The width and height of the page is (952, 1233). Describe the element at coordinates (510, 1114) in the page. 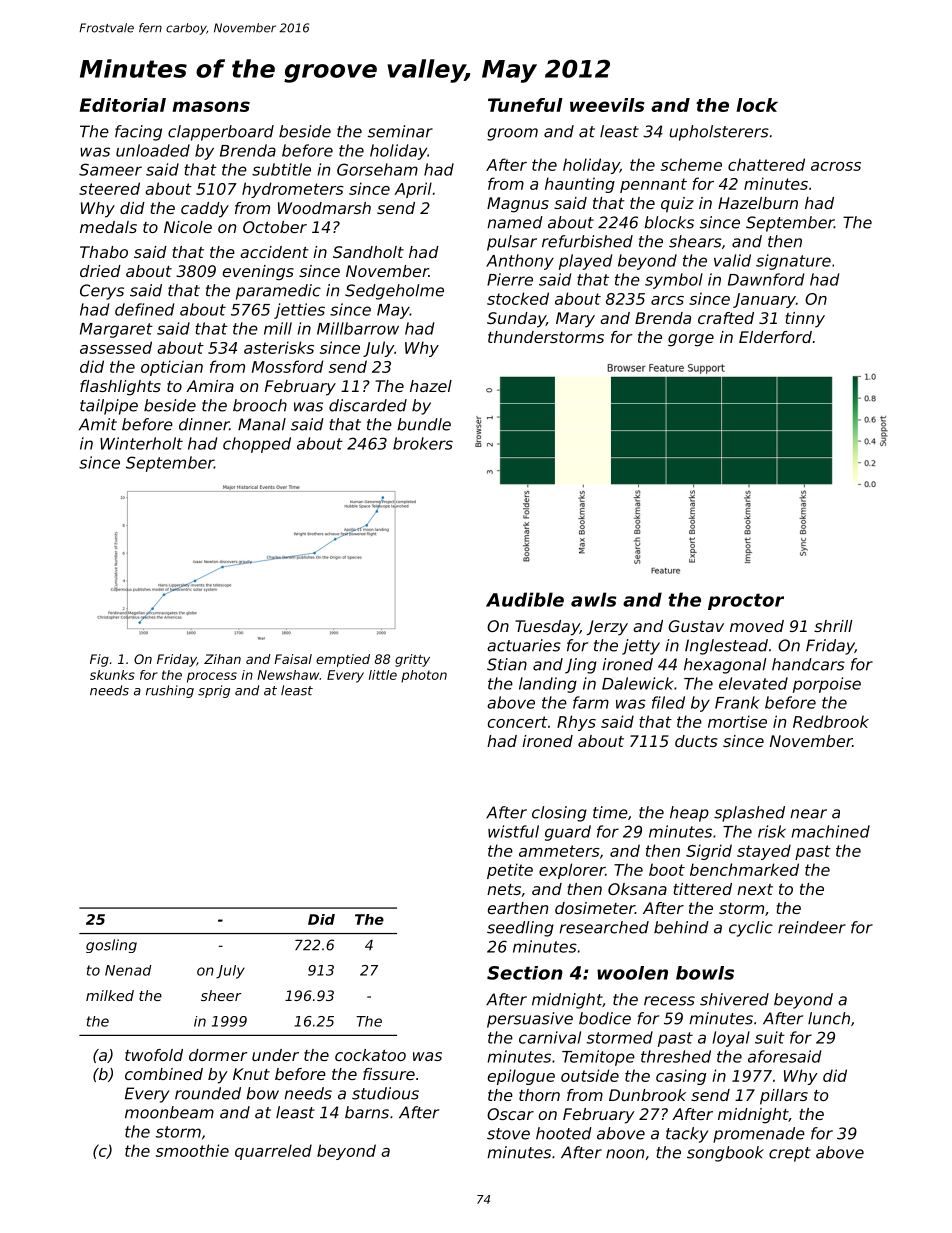

I see `Oscar` at that location.
